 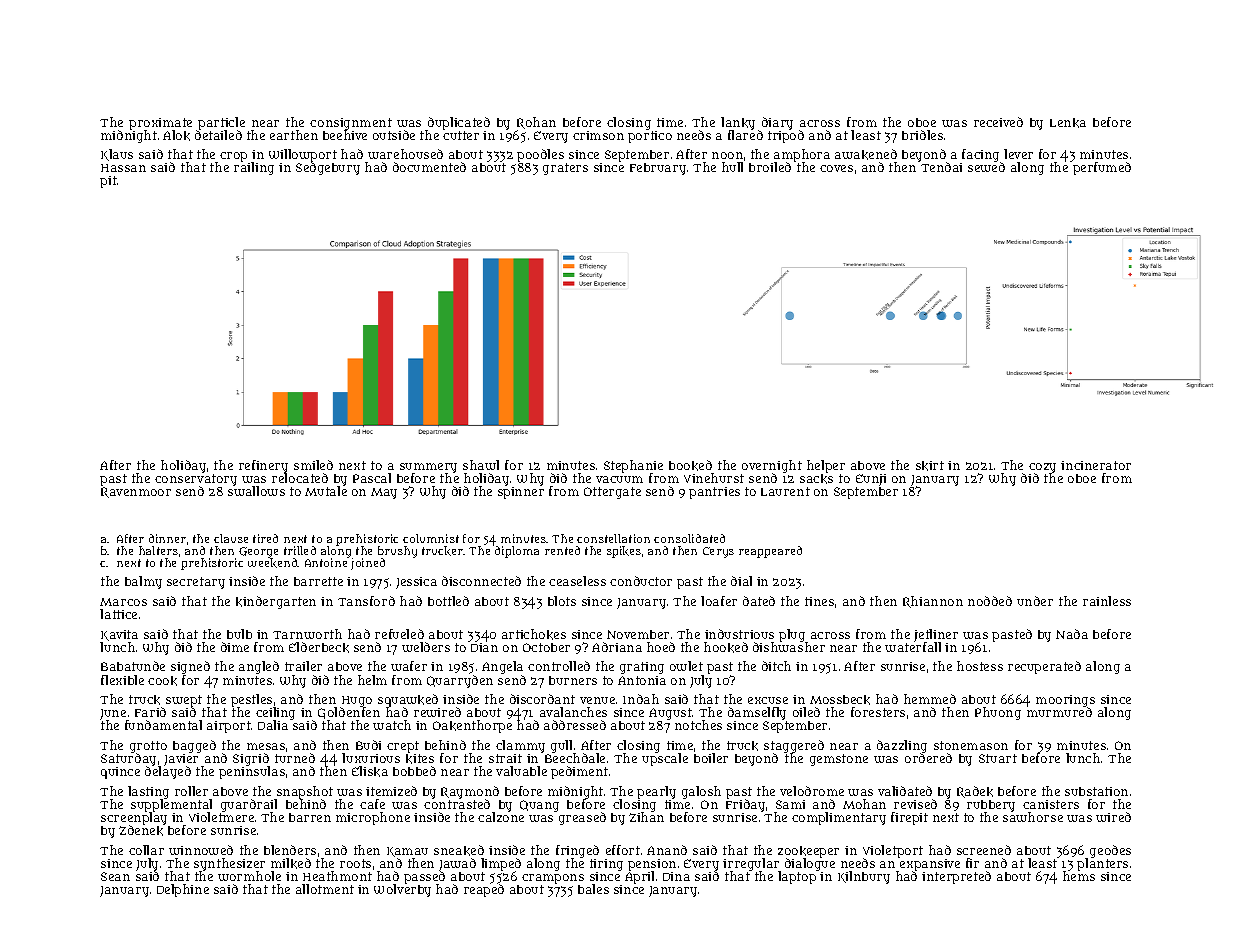 What do you see at coordinates (1068, 123) in the document?
I see `Lenka` at bounding box center [1068, 123].
